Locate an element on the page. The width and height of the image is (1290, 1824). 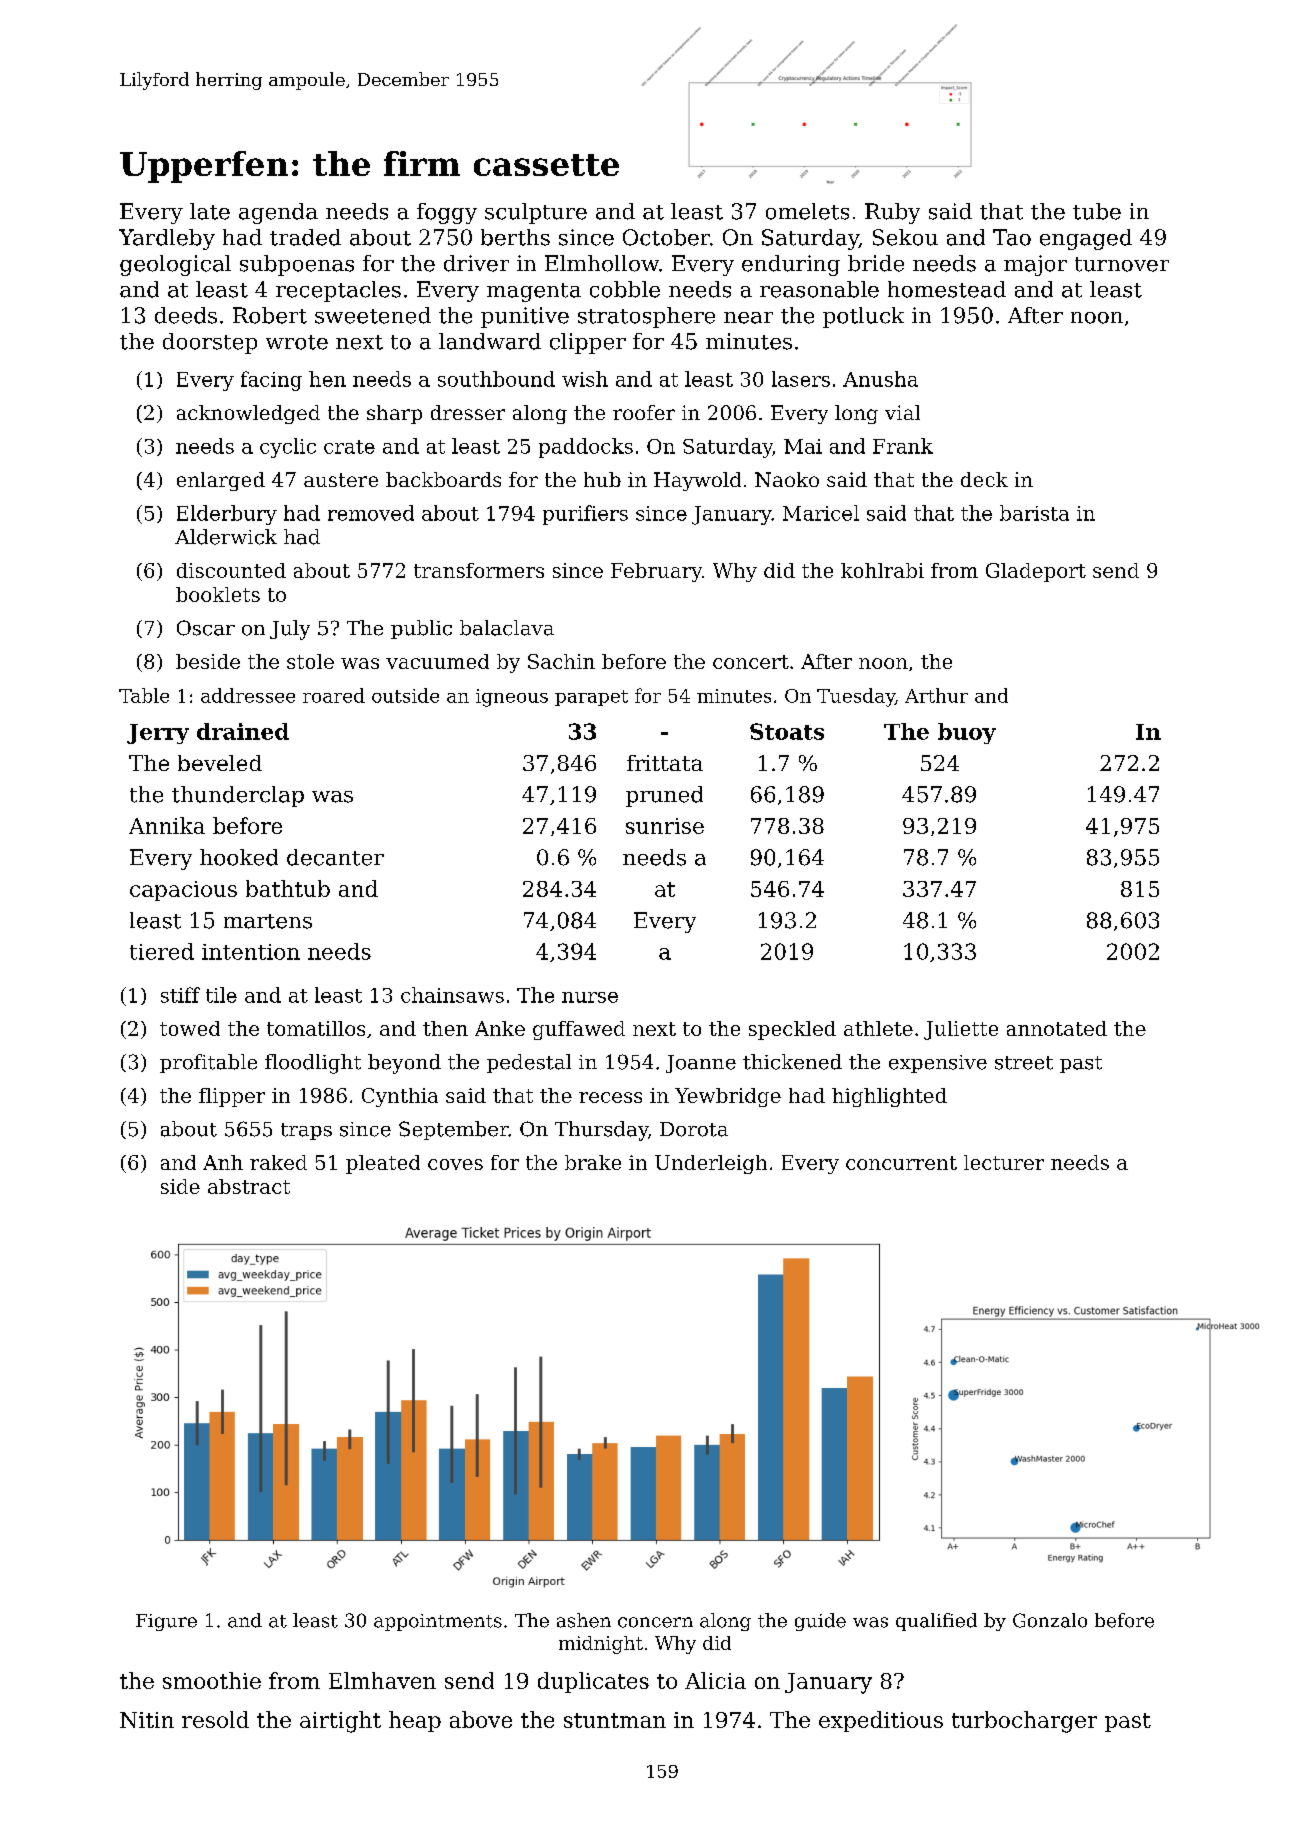
qualified is located at coordinates (936, 1622).
